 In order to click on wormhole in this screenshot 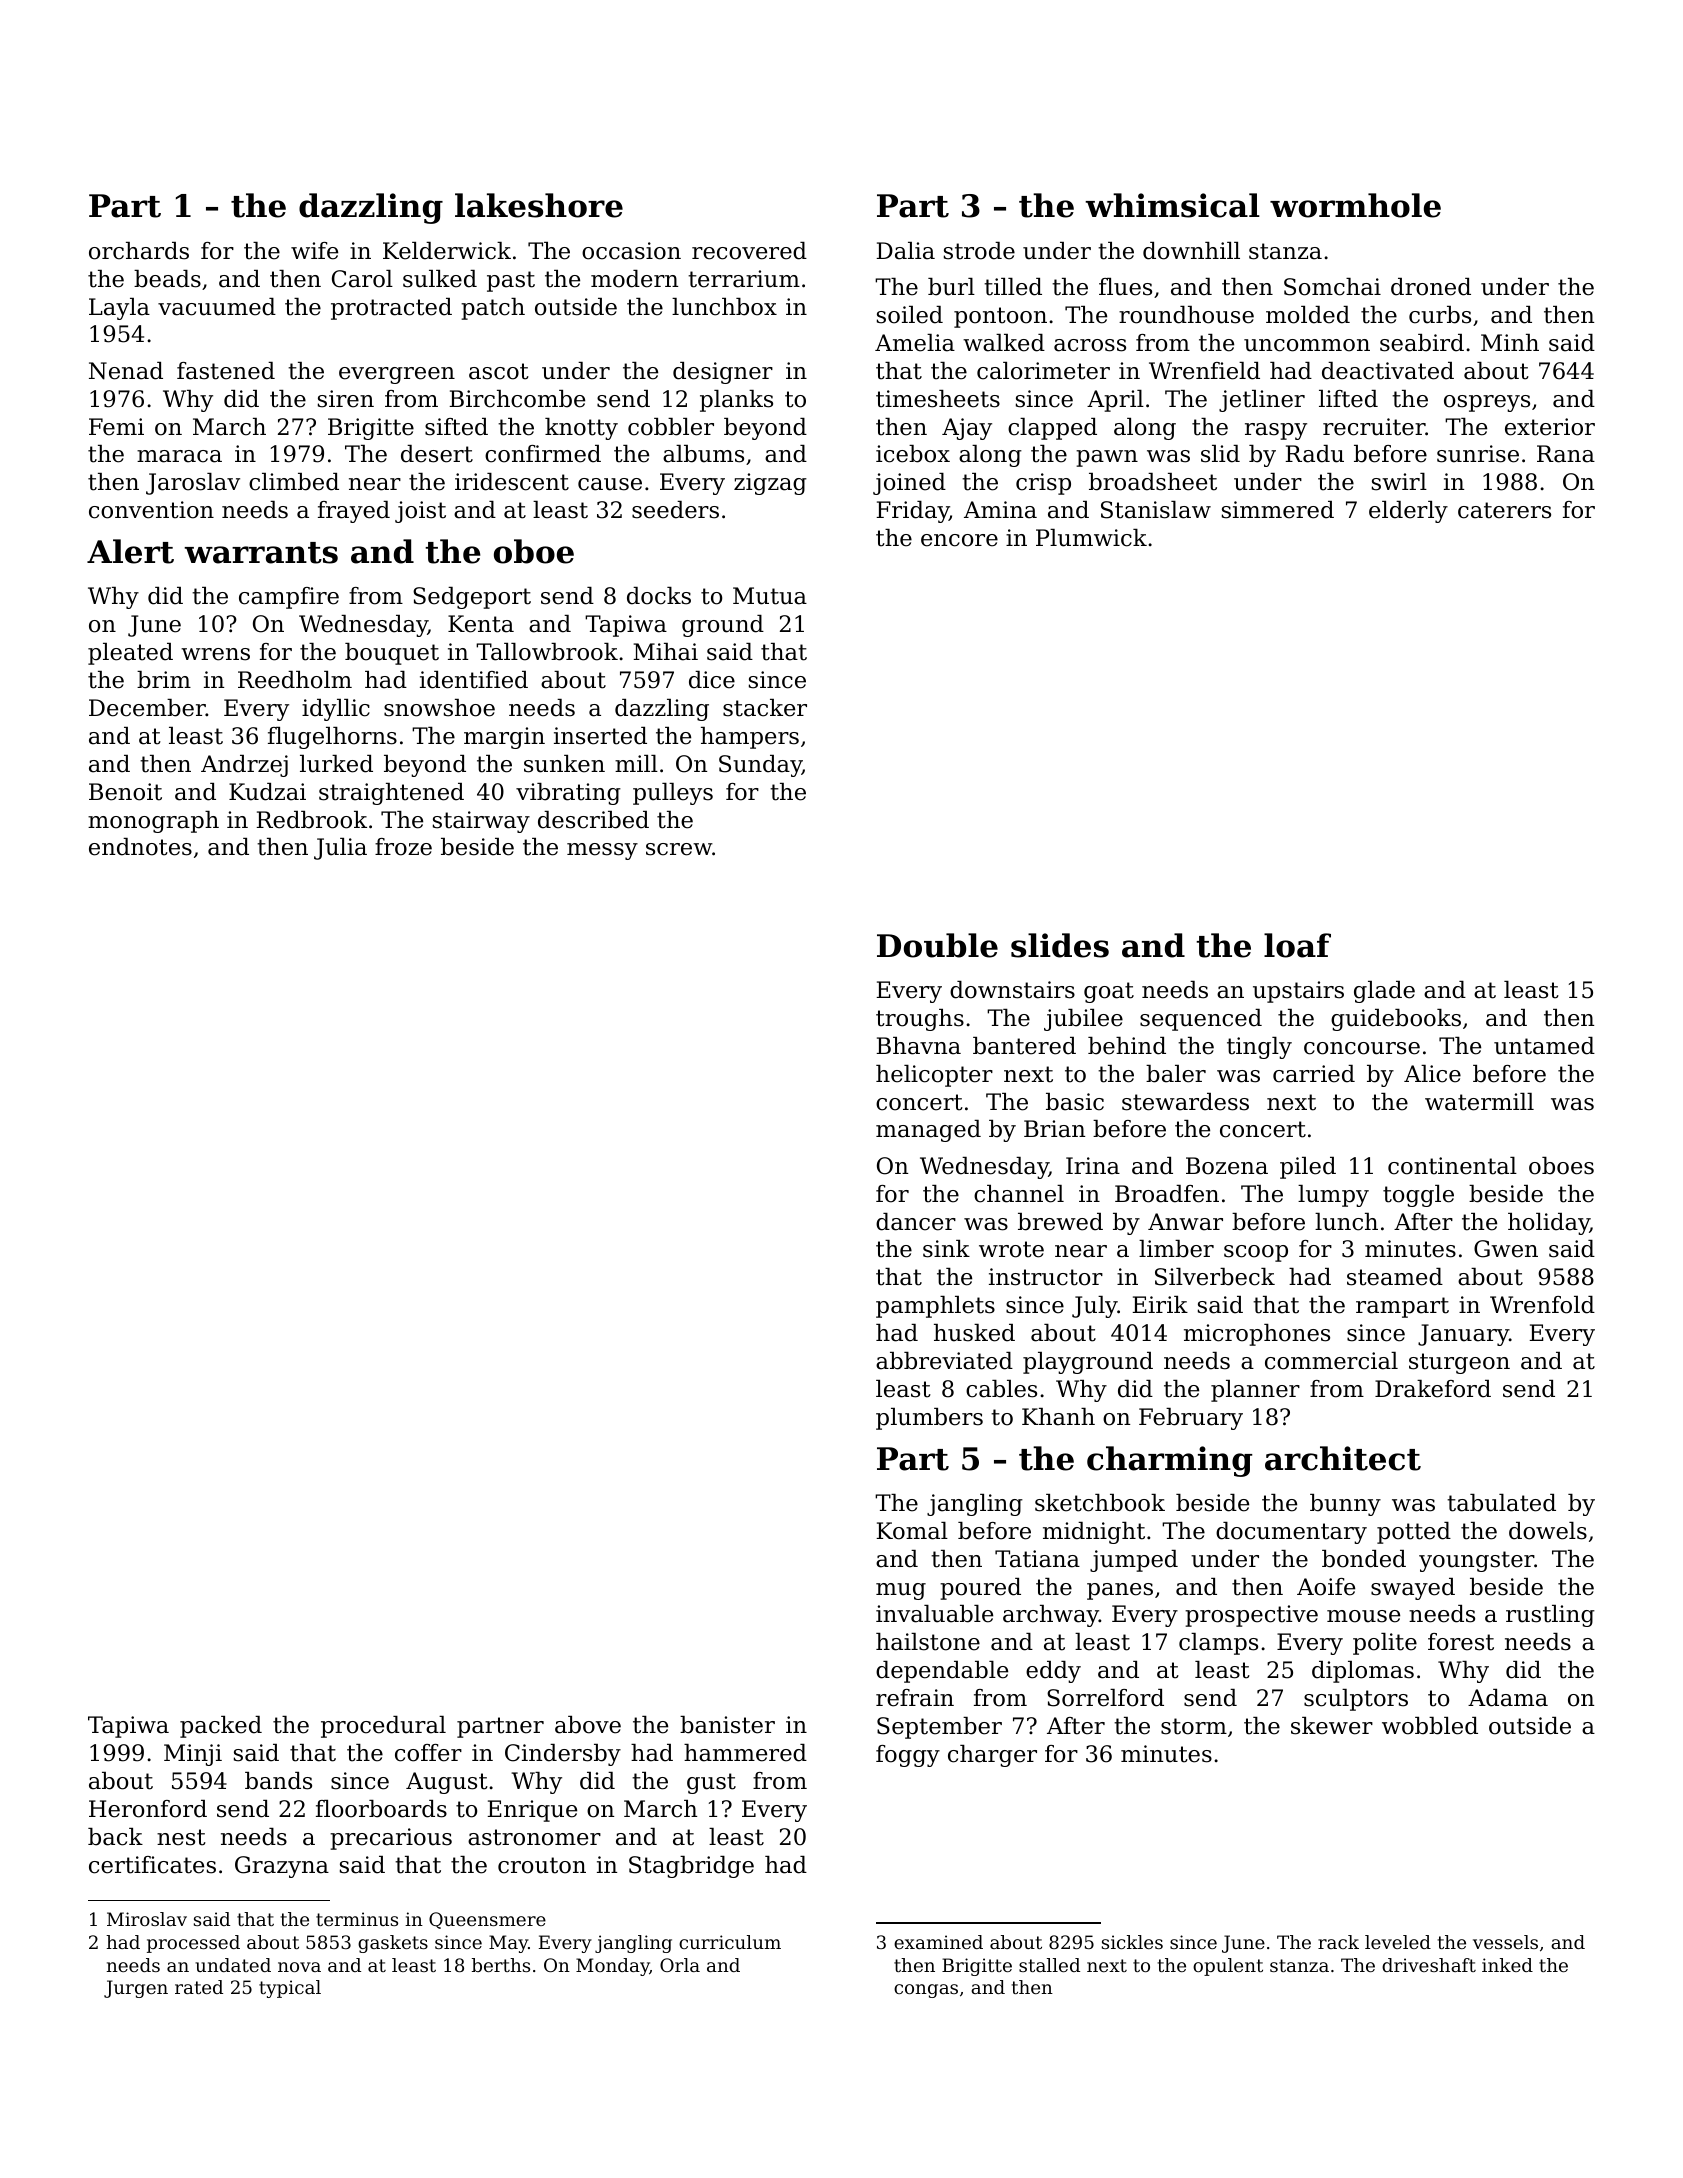, I will do `click(1355, 205)`.
